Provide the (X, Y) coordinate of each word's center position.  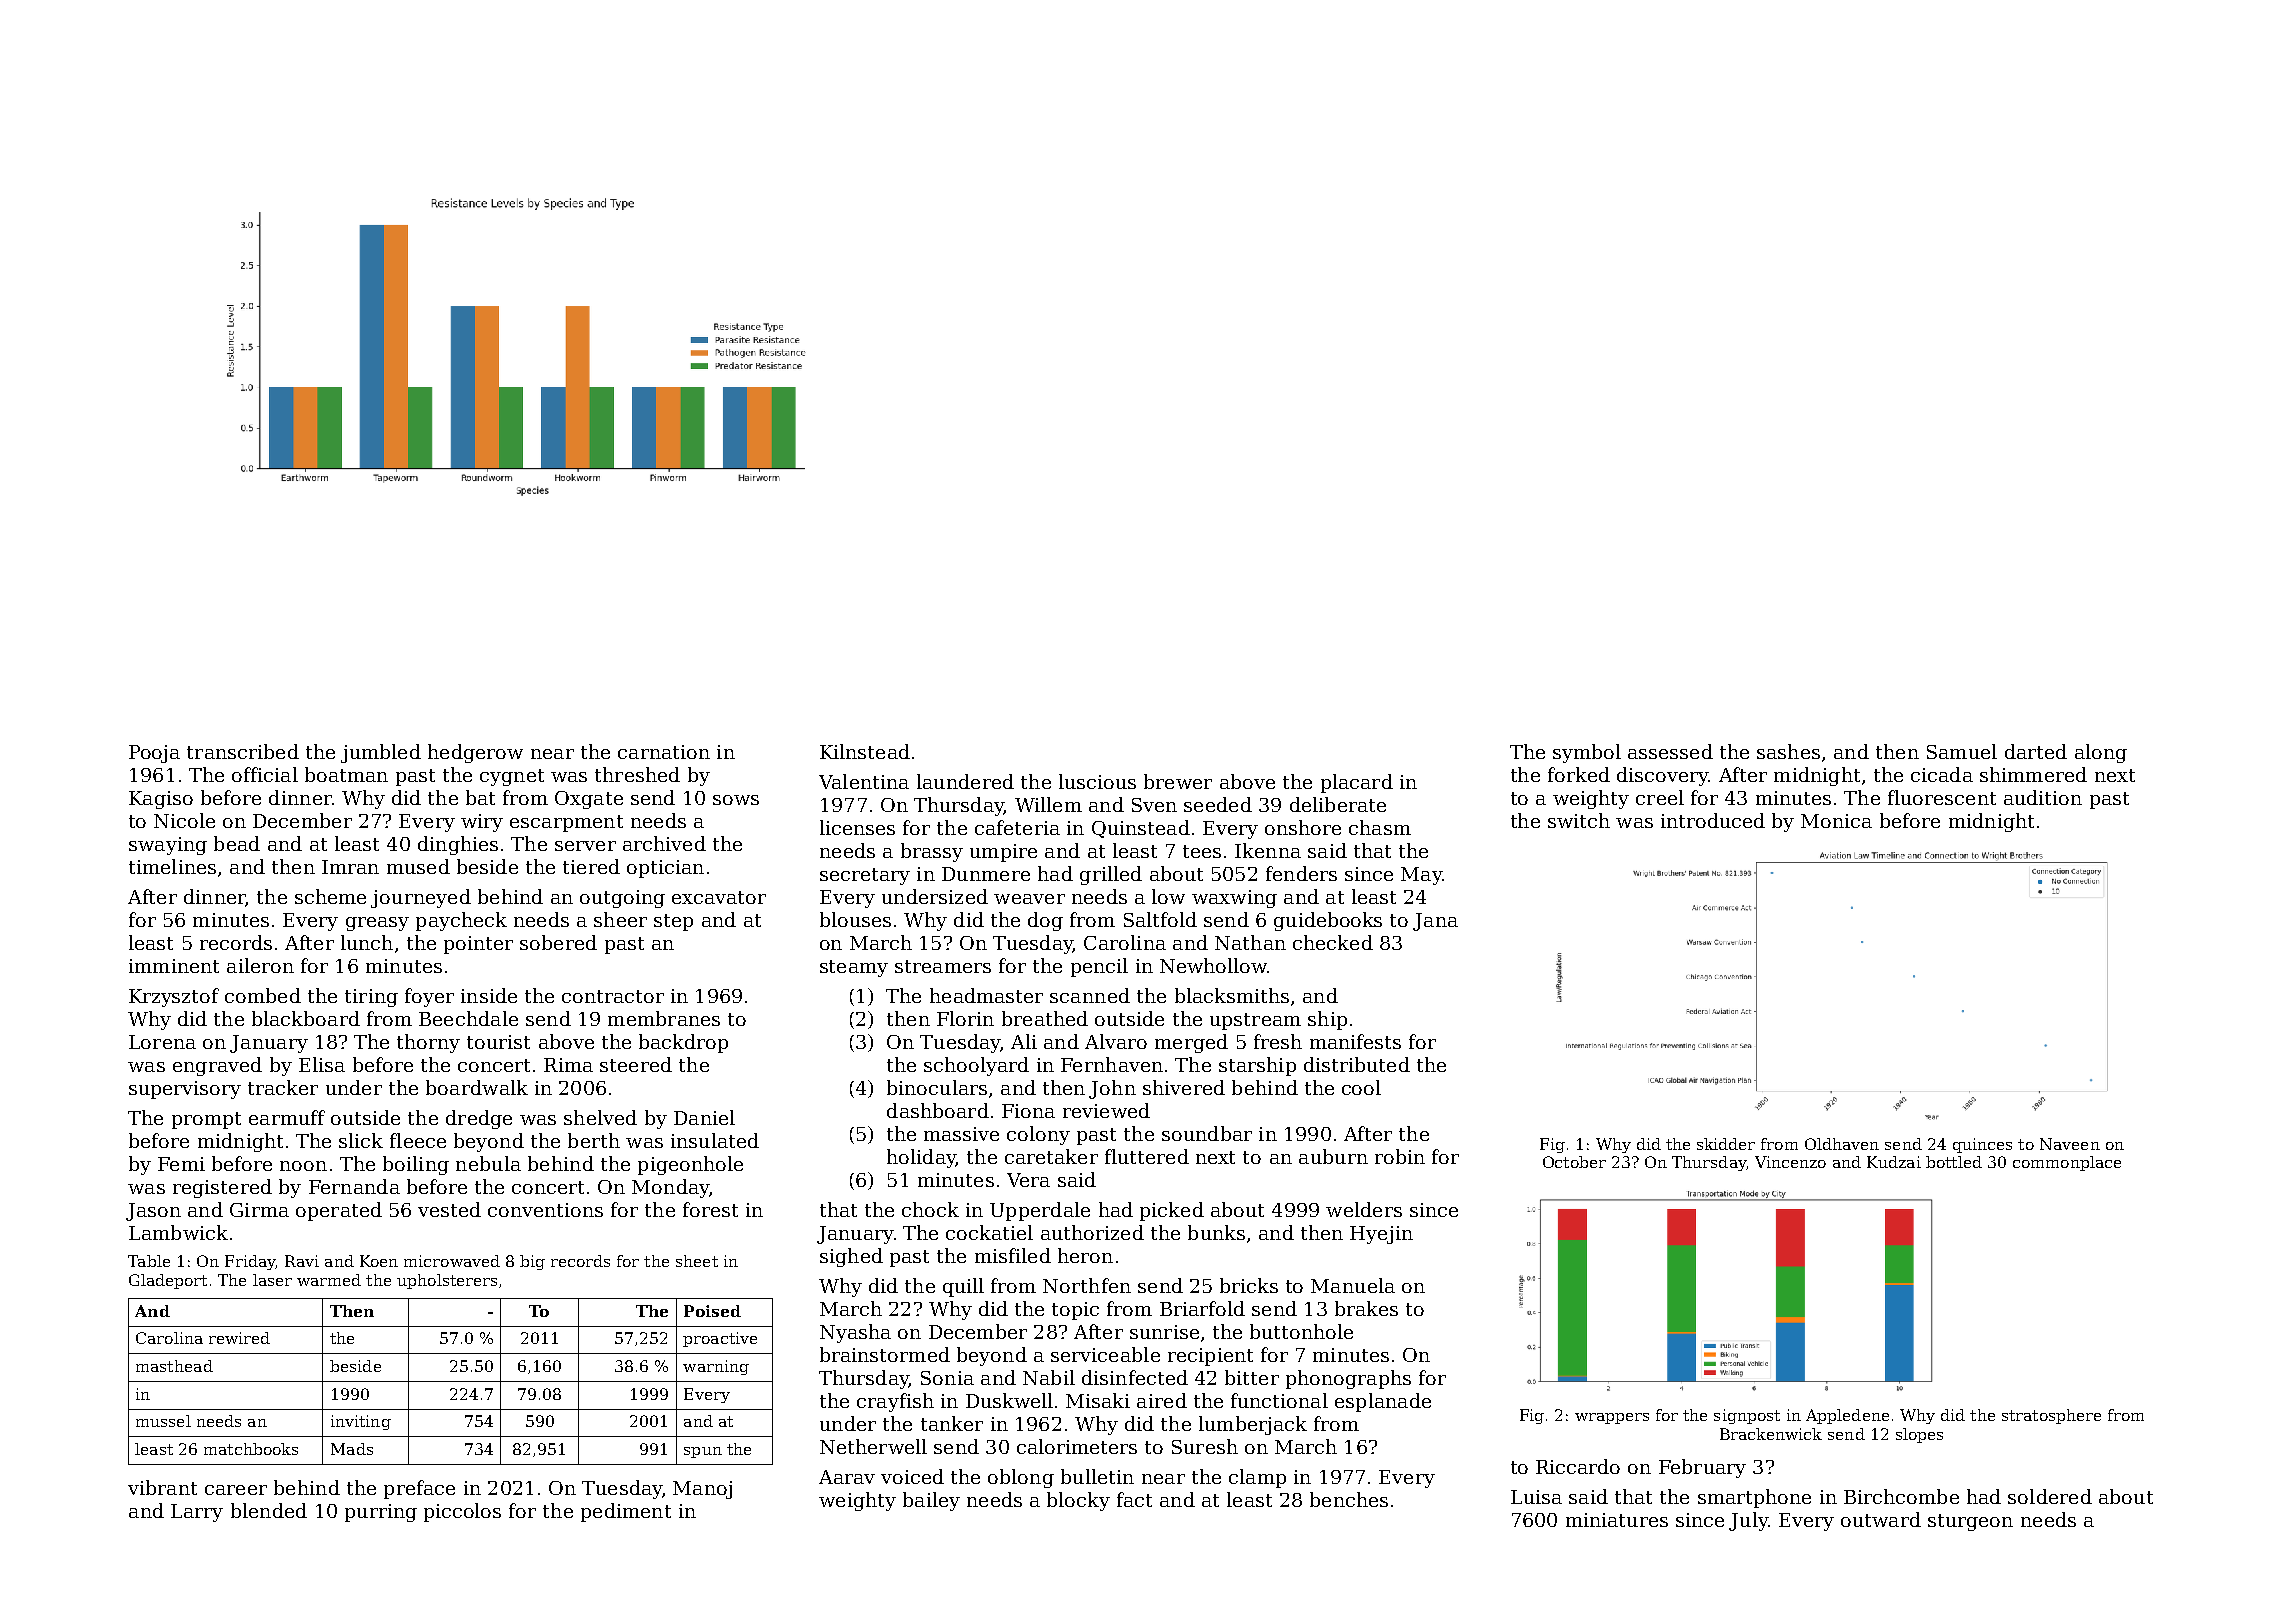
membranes (664, 1018)
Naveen (2070, 1144)
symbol (1587, 753)
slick (361, 1140)
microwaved (452, 1261)
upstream (1255, 1021)
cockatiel (989, 1232)
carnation (664, 752)
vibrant (162, 1487)
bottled (1954, 1162)
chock (930, 1209)
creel (1660, 797)
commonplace (2067, 1163)
